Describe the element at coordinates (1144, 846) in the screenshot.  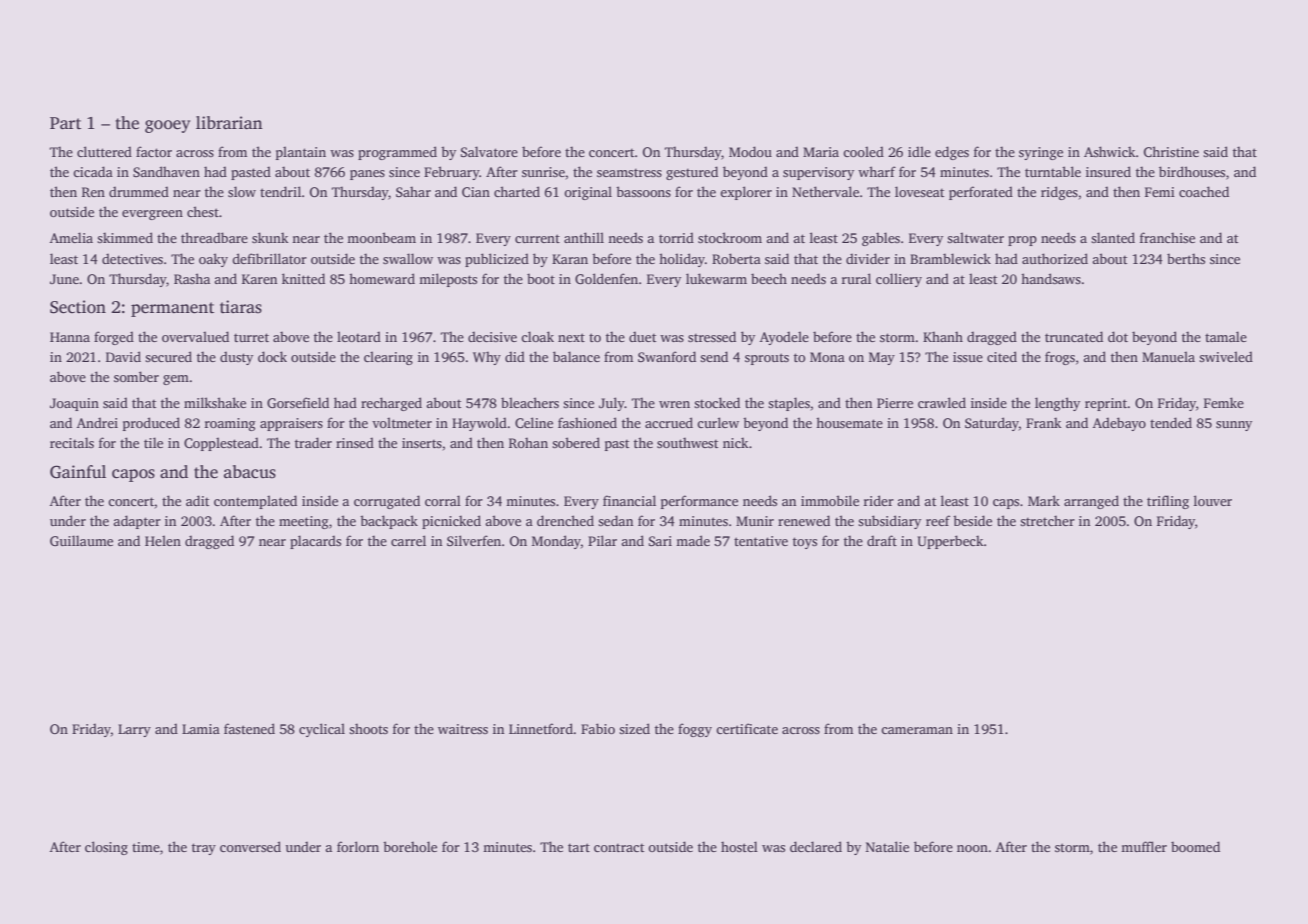
I see `muffler` at that location.
